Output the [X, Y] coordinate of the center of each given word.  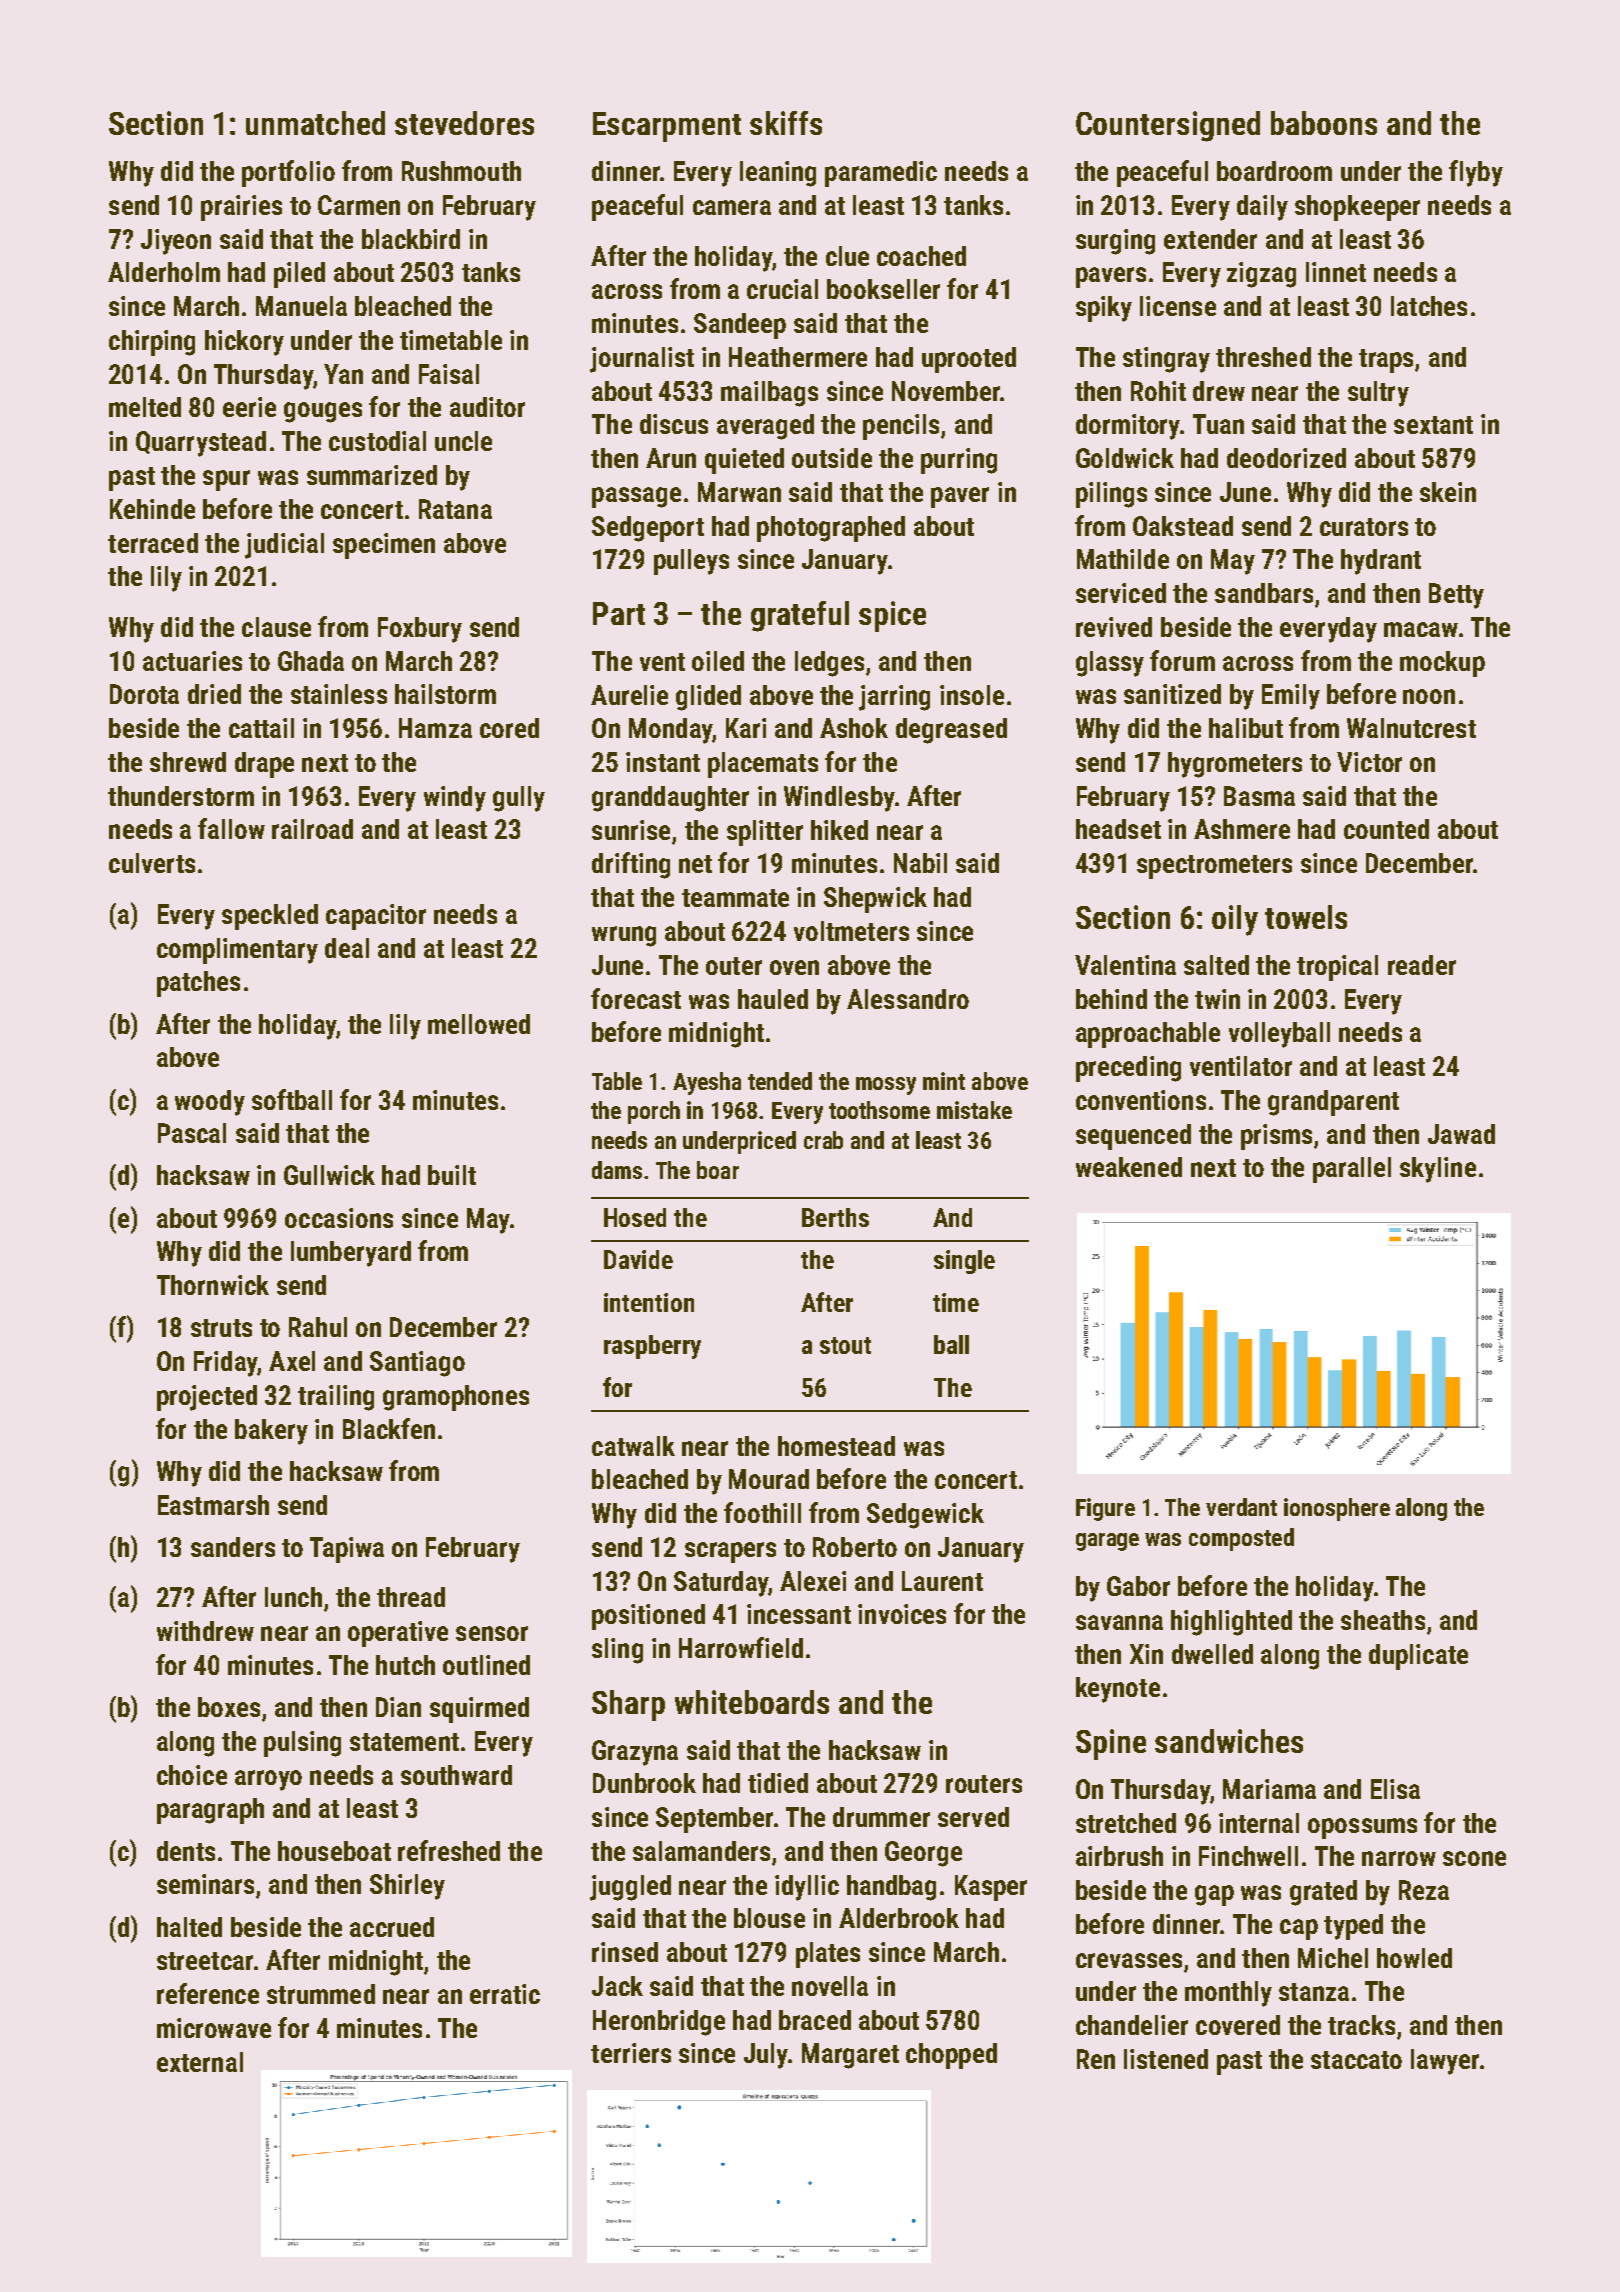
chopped [951, 2056]
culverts [152, 863]
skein [1448, 492]
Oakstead [1183, 526]
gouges [323, 412]
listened [1166, 2059]
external [200, 2062]
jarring [894, 698]
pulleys [691, 562]
